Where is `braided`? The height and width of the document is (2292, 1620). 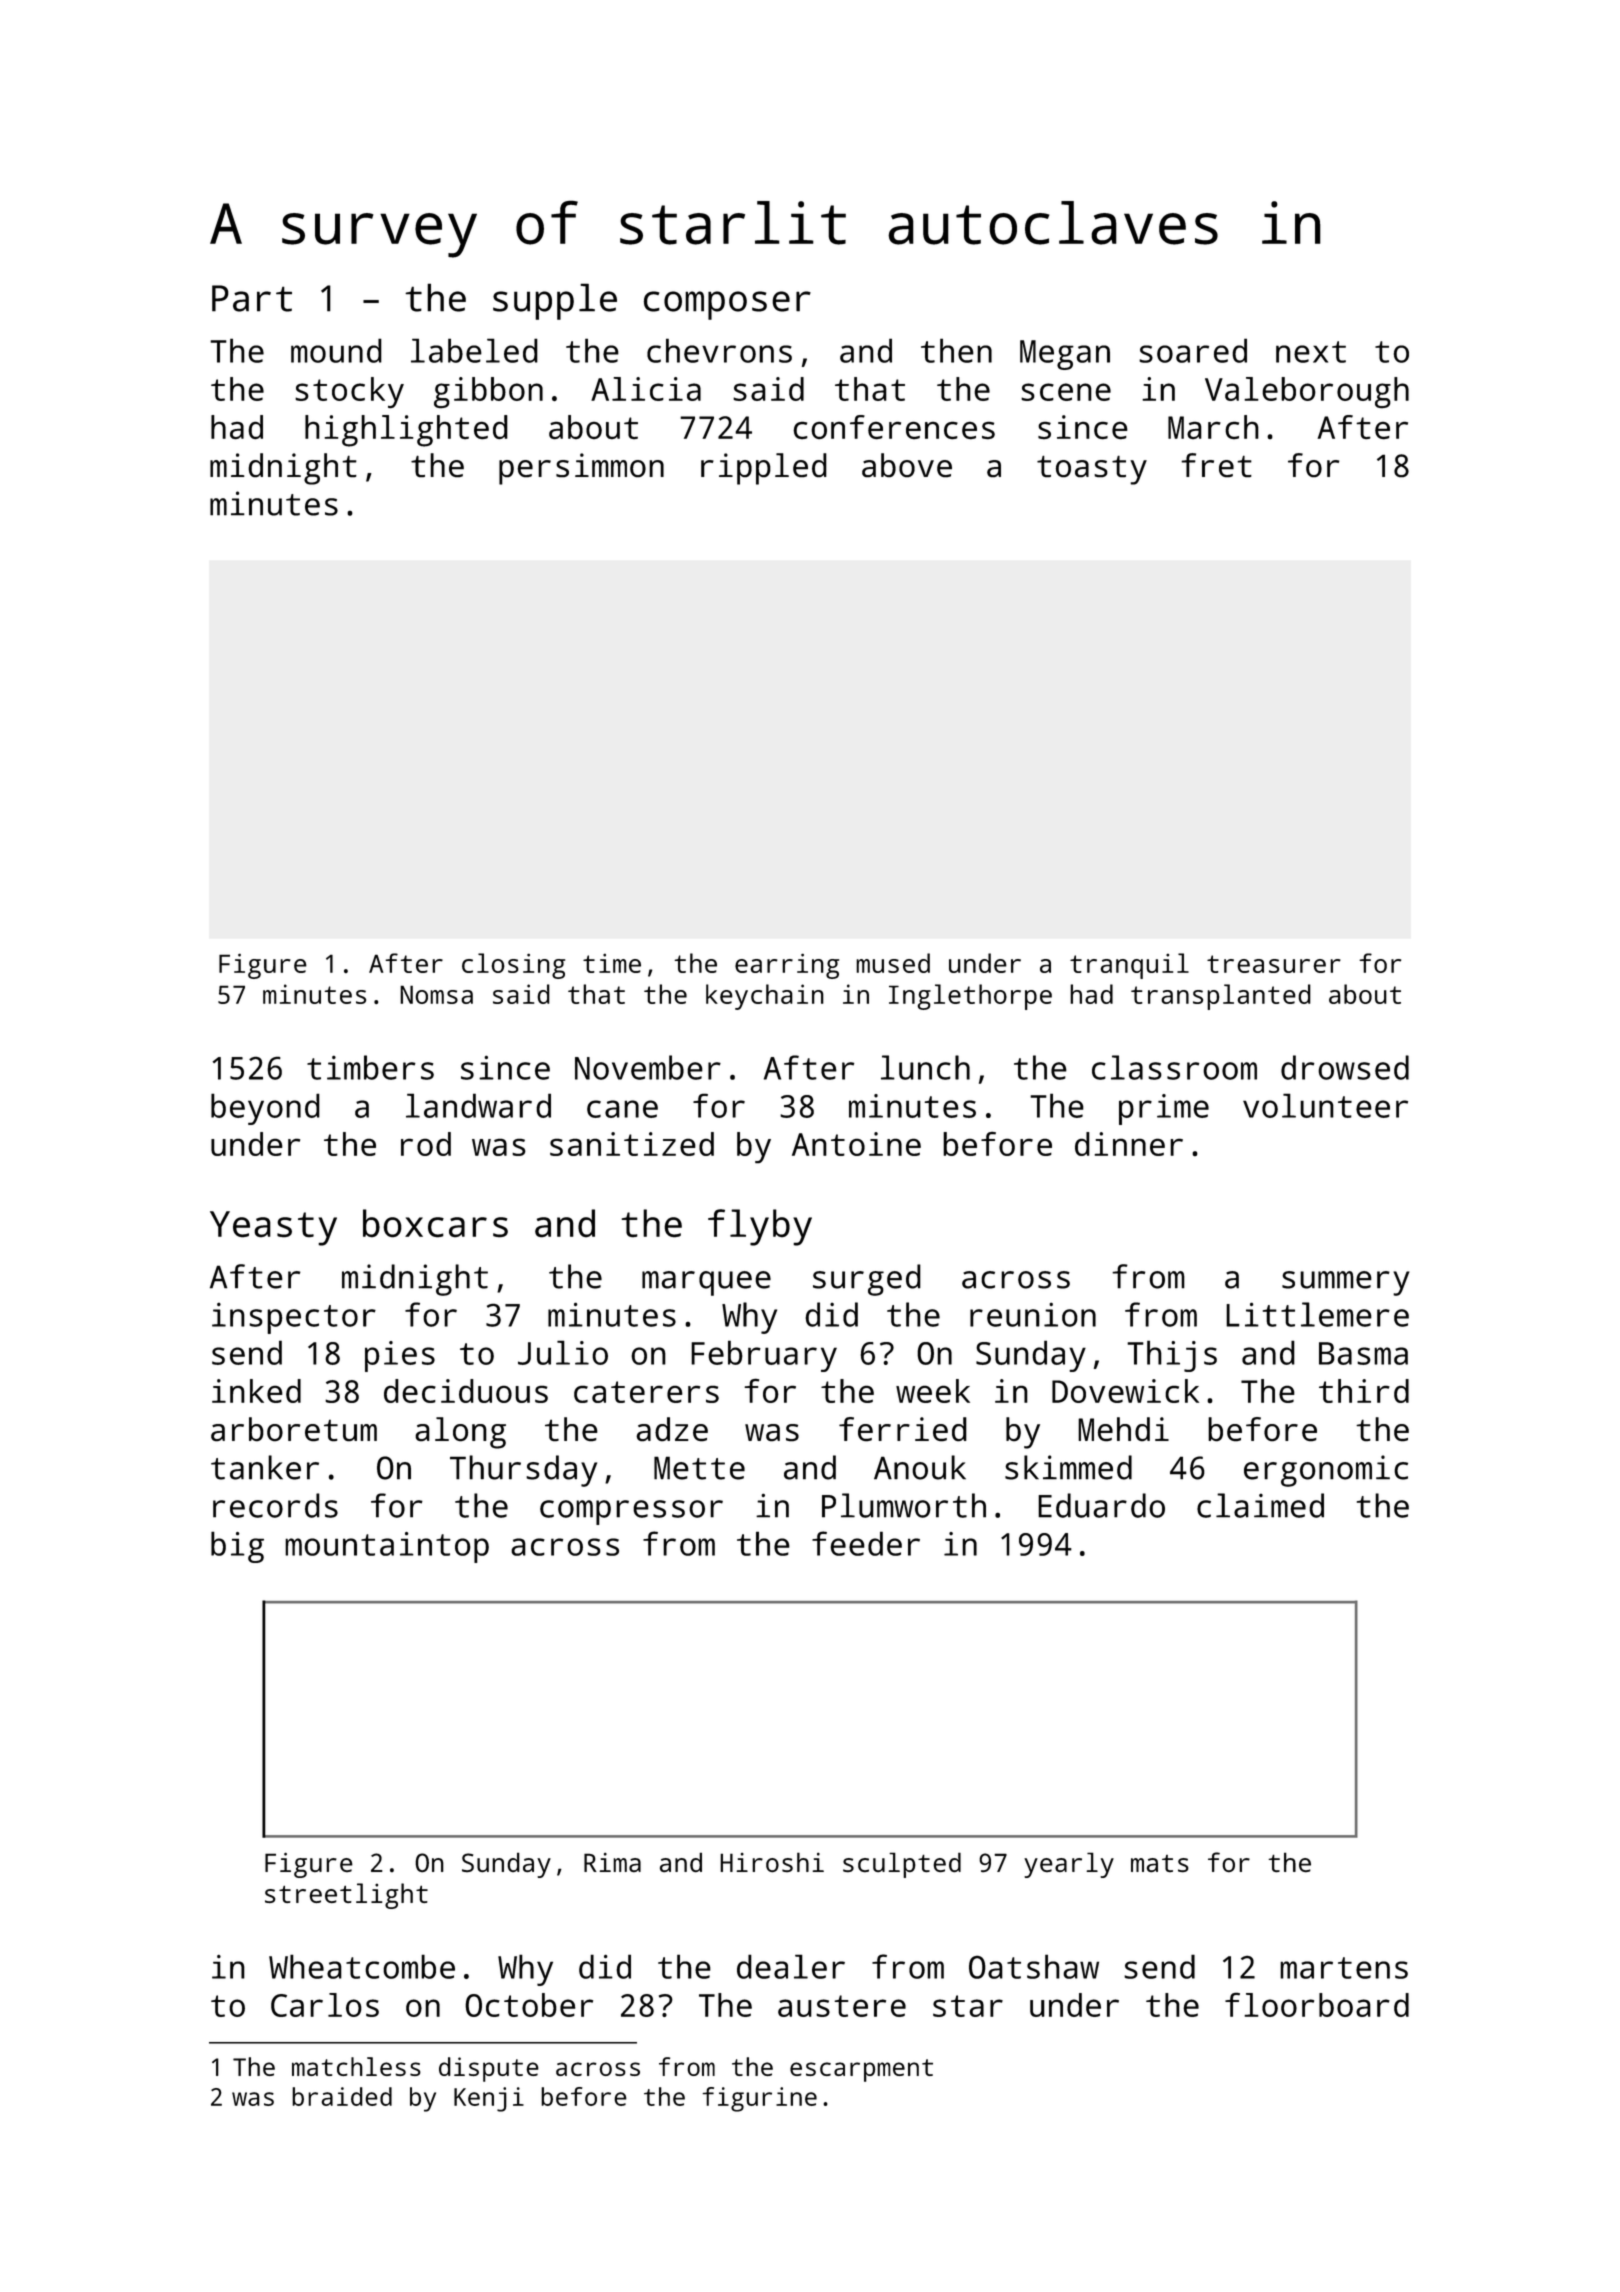
braided is located at coordinates (342, 2096).
